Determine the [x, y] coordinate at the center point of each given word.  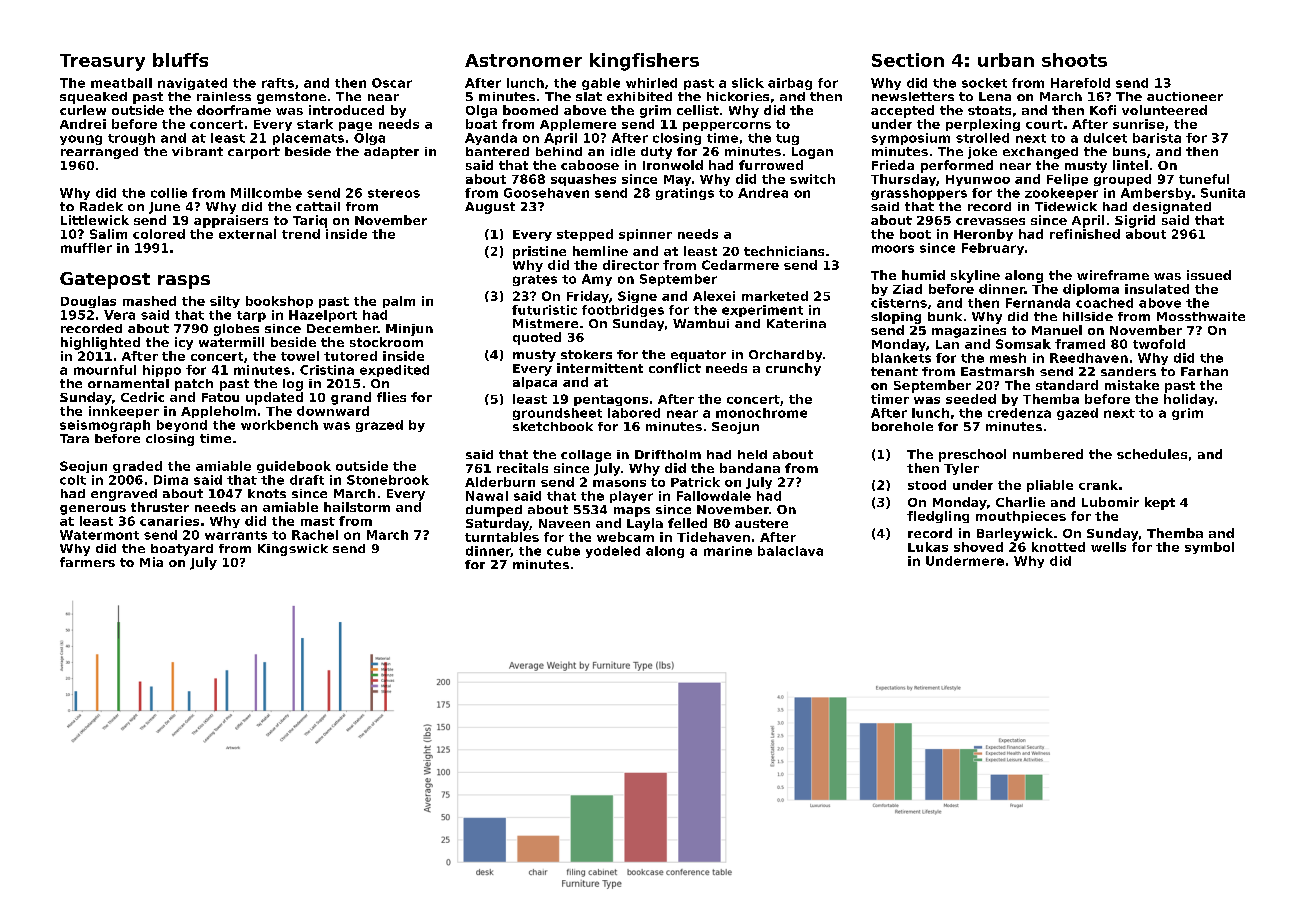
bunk [945, 316]
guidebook [294, 467]
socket [984, 83]
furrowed [771, 165]
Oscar [392, 83]
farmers [87, 562]
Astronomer [523, 60]
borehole [902, 426]
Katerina [796, 323]
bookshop [279, 302]
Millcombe [266, 193]
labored [634, 413]
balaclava [790, 551]
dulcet [1105, 138]
